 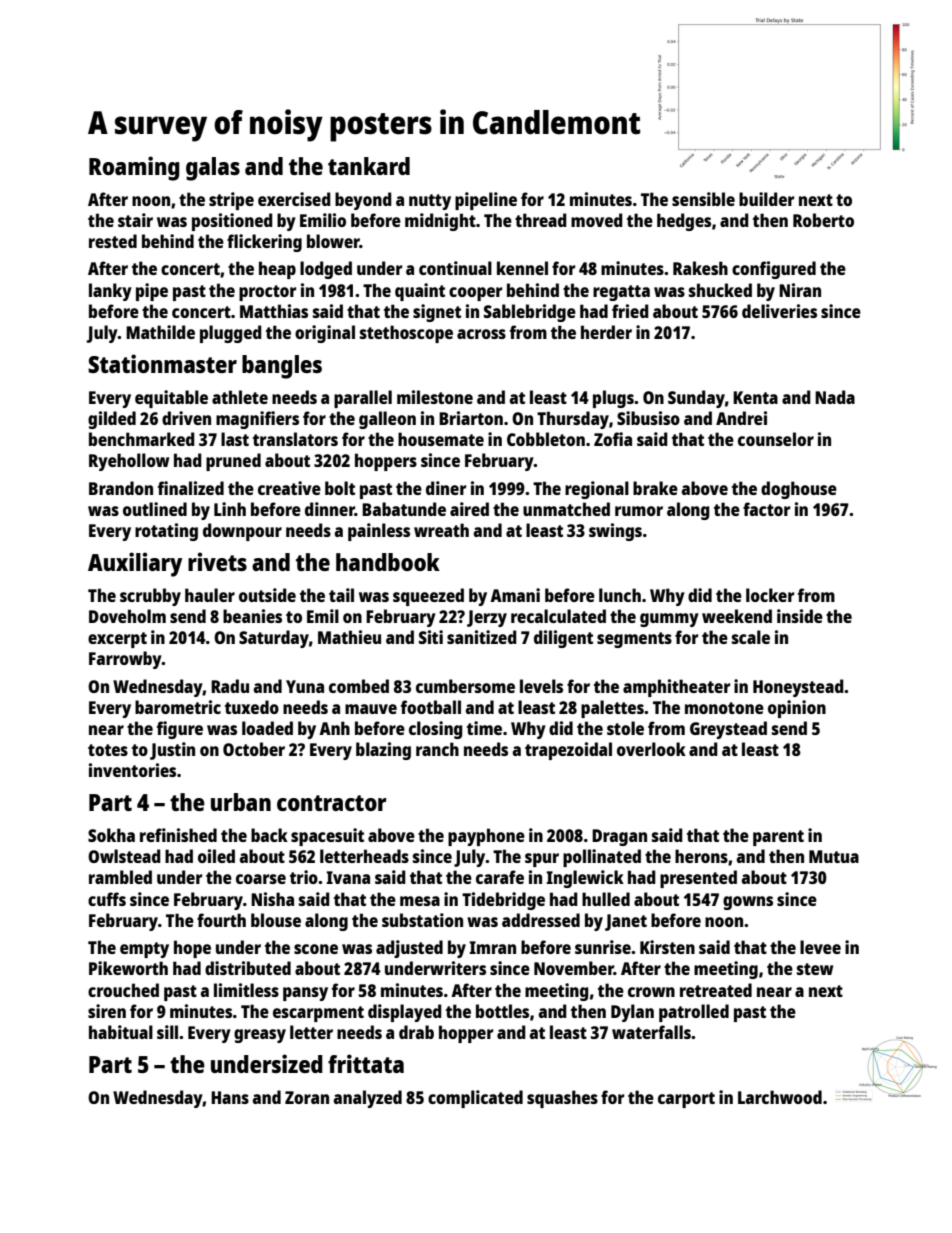 I want to click on rested, so click(x=113, y=241).
